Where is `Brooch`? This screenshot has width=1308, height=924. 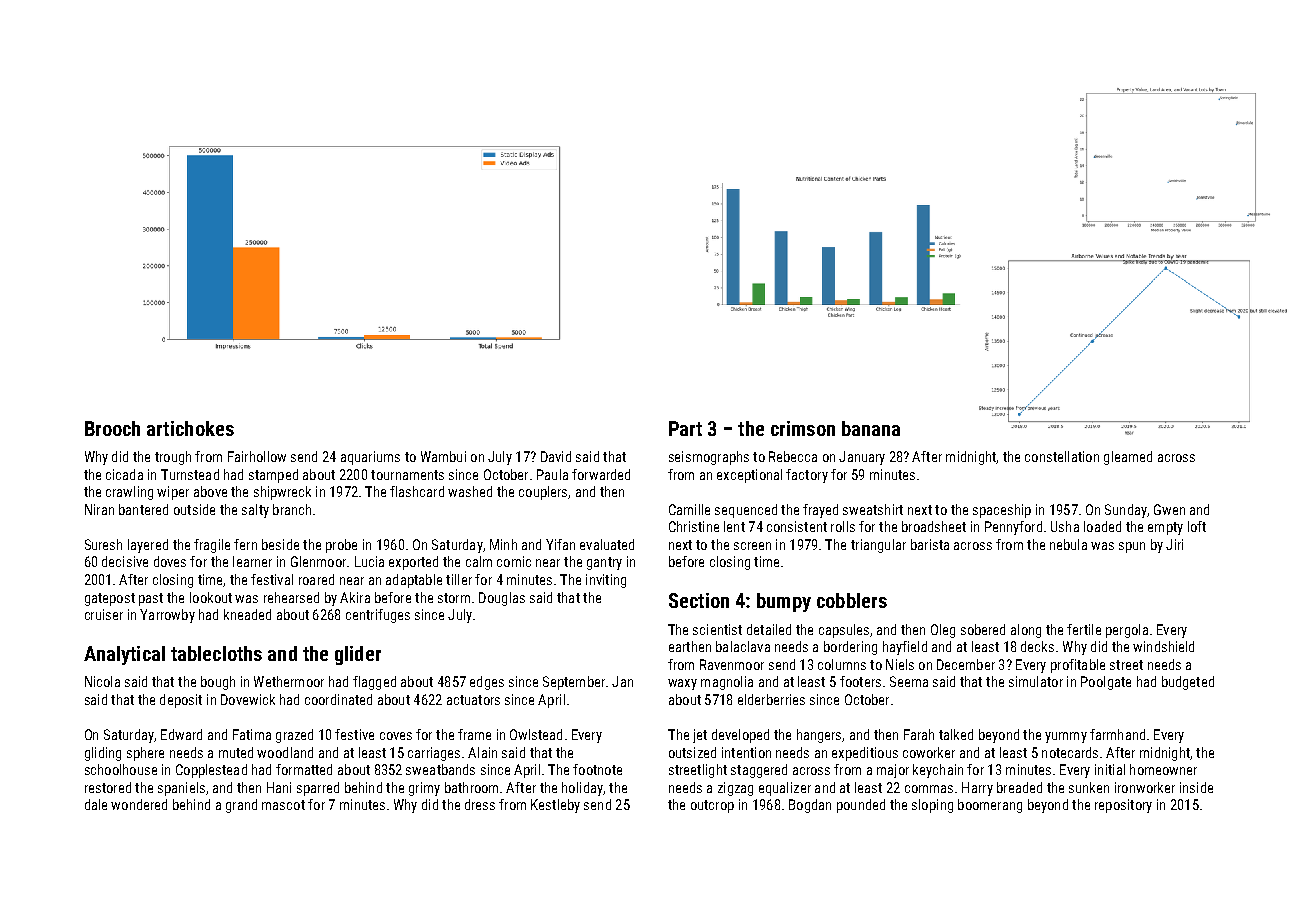 Brooch is located at coordinates (112, 428).
